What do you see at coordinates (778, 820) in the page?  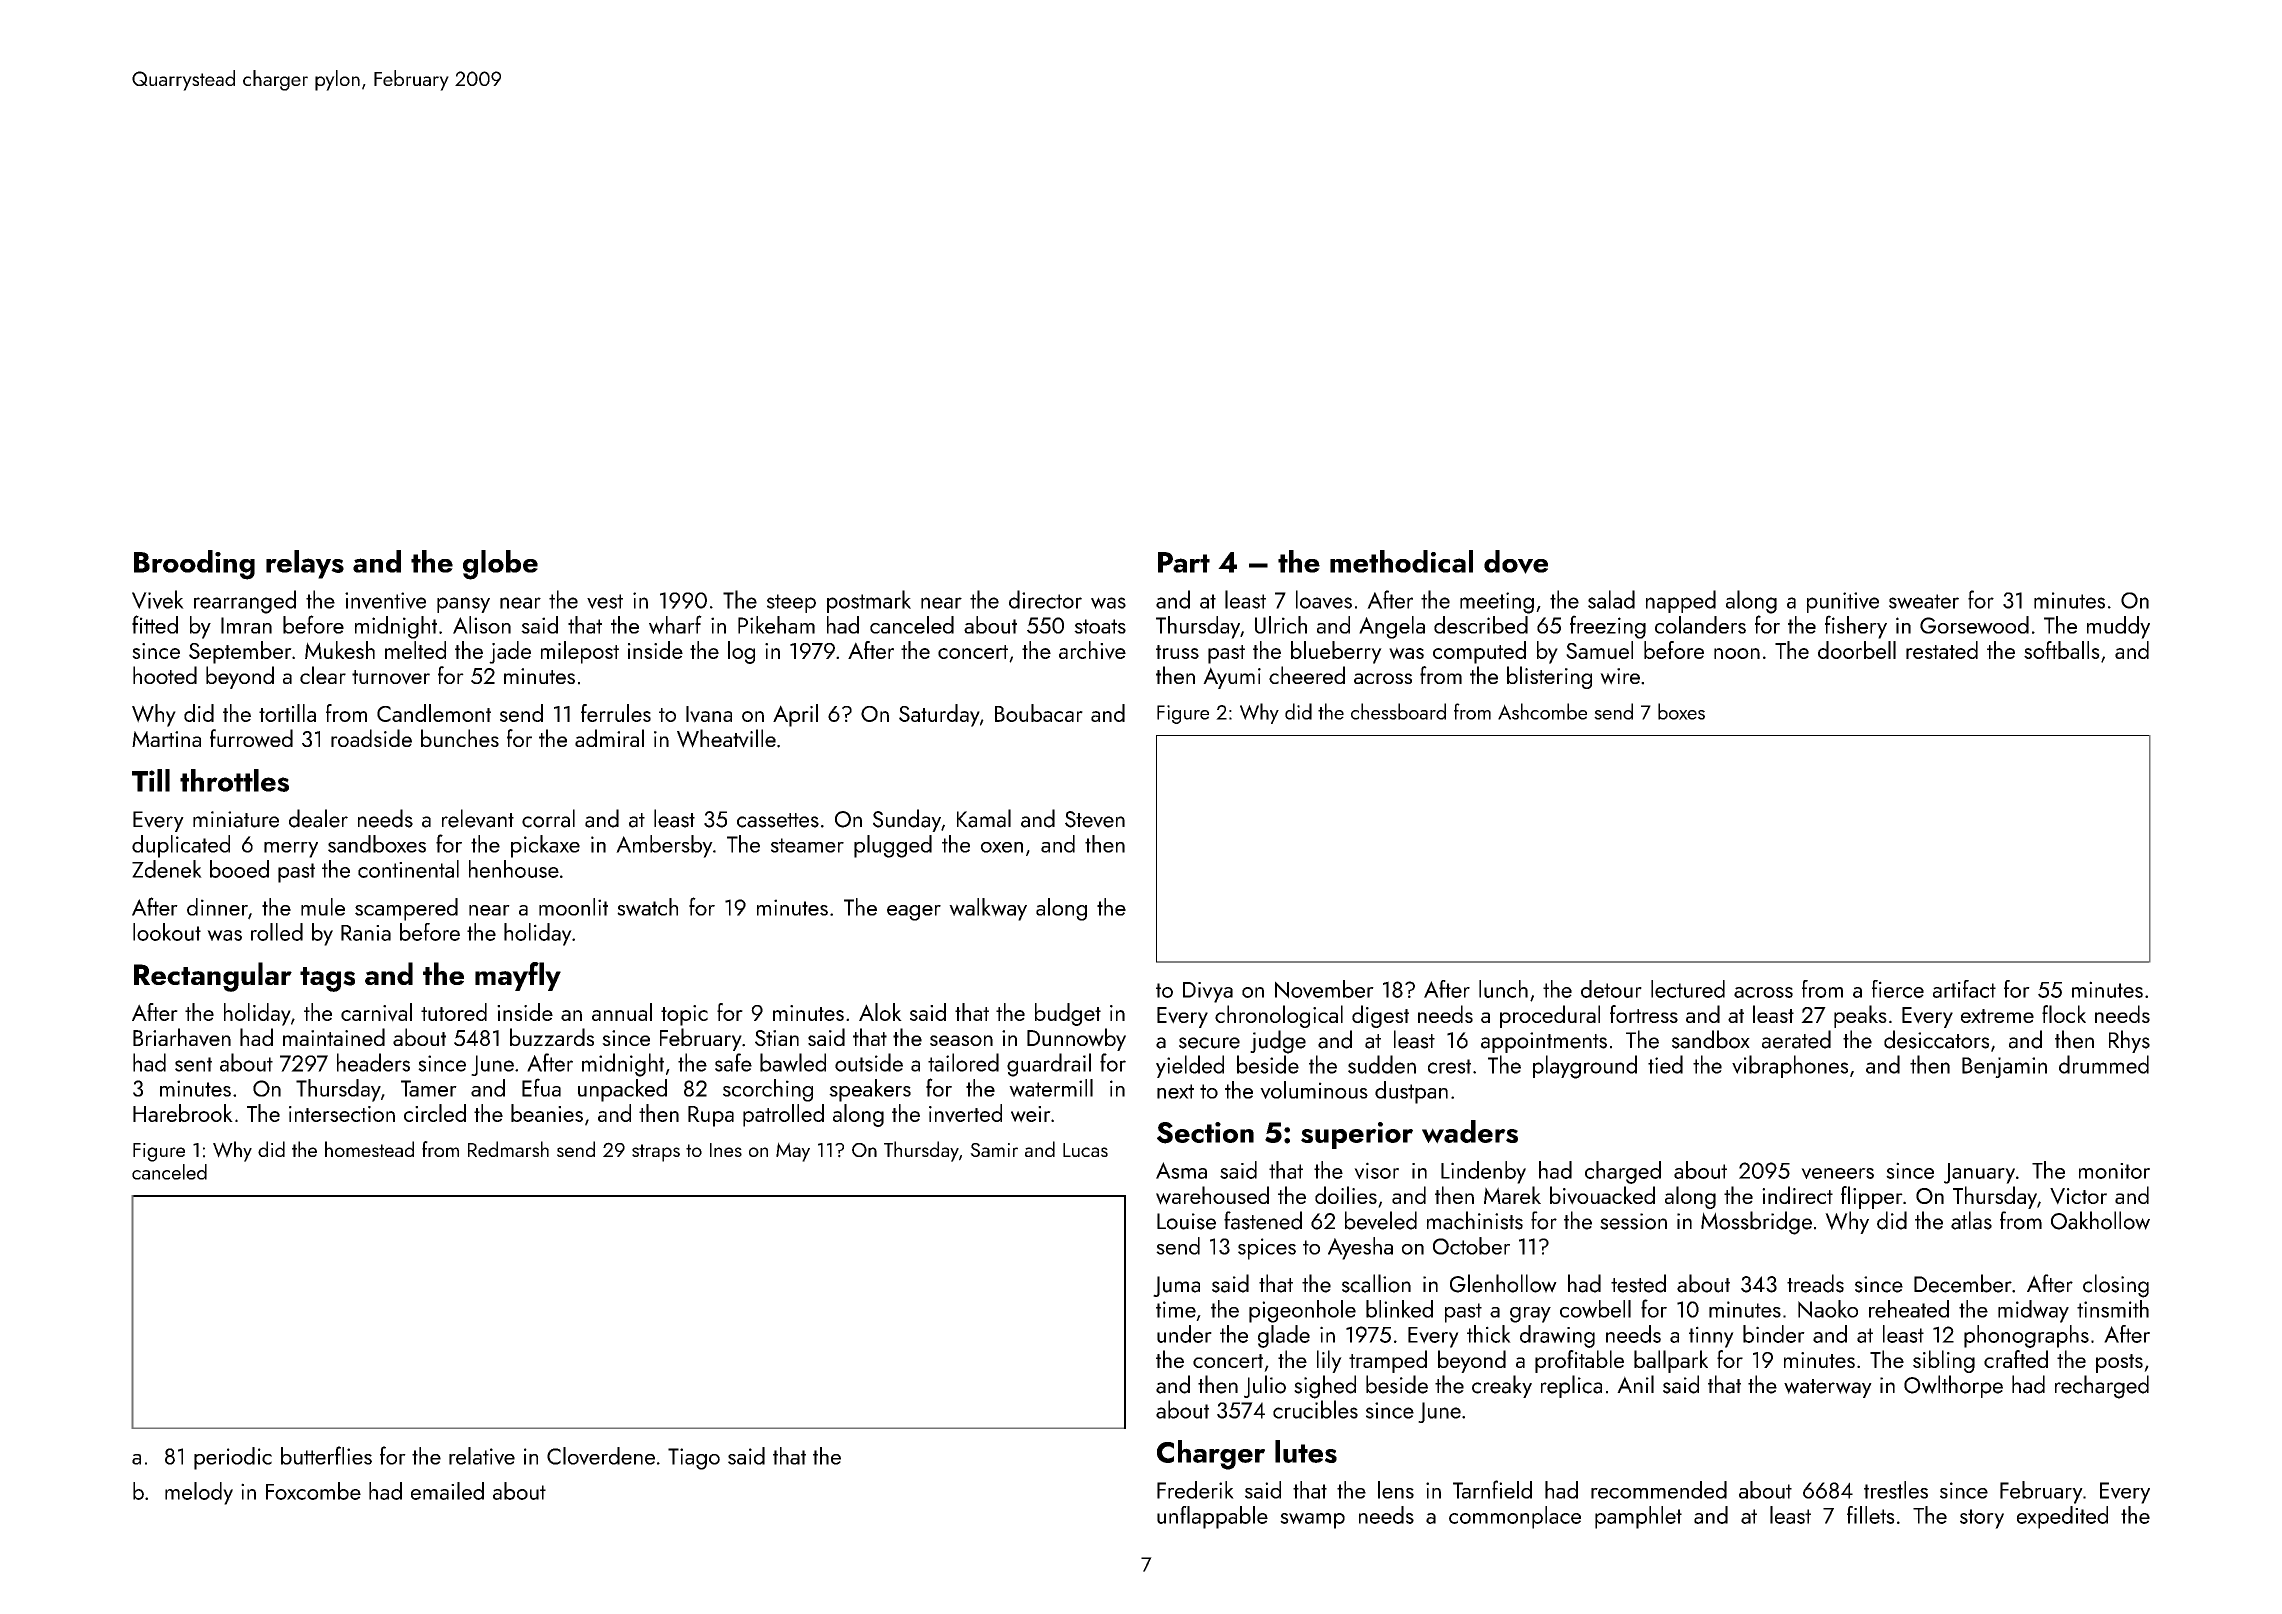 I see `cassettes` at bounding box center [778, 820].
